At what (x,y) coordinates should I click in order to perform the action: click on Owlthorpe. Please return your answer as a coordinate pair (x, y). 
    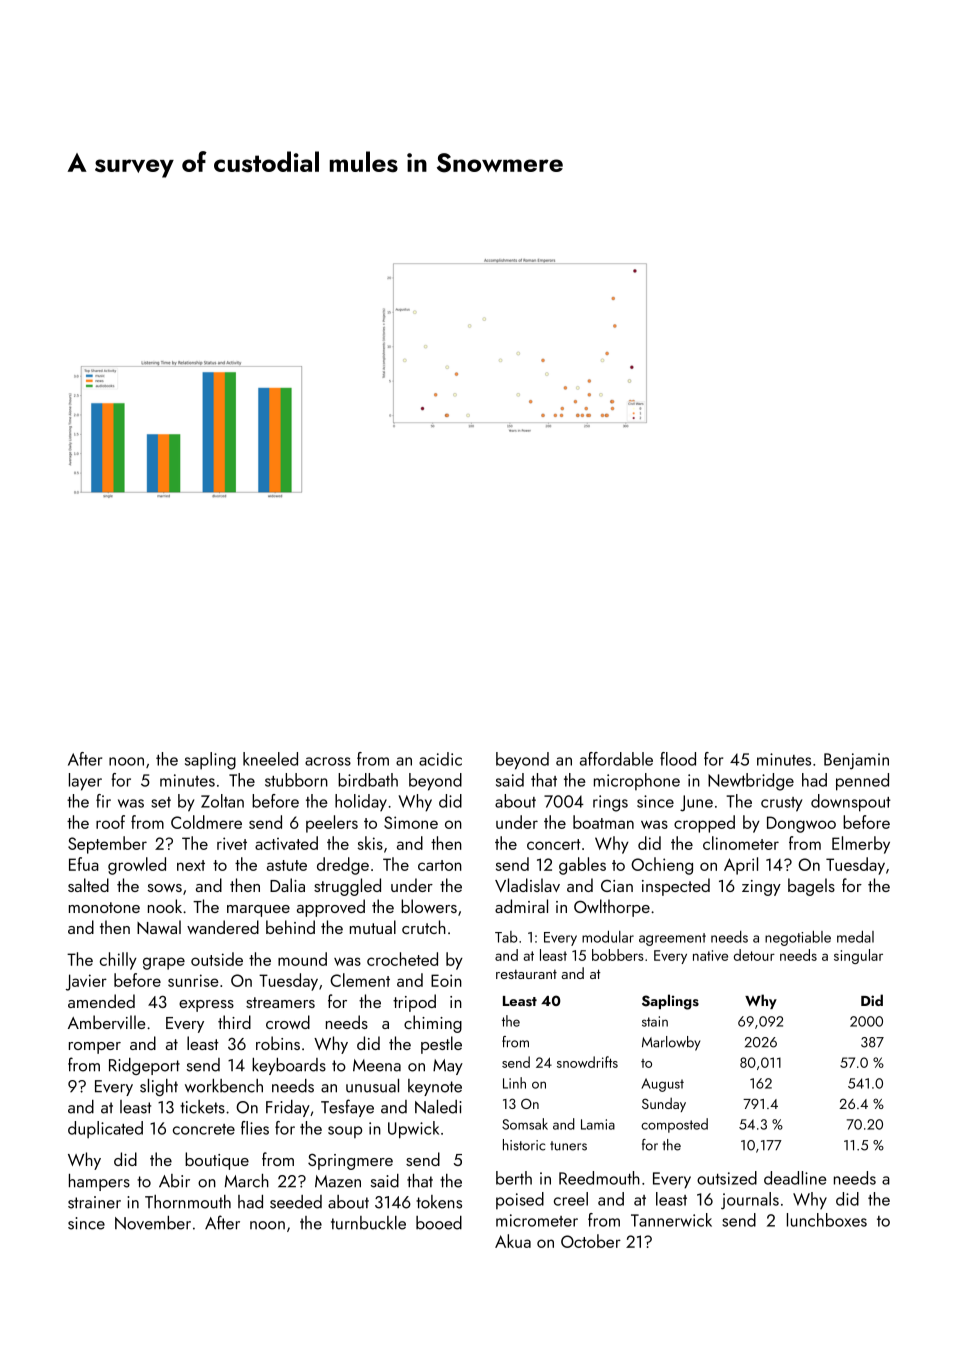
    Looking at the image, I should click on (612, 908).
